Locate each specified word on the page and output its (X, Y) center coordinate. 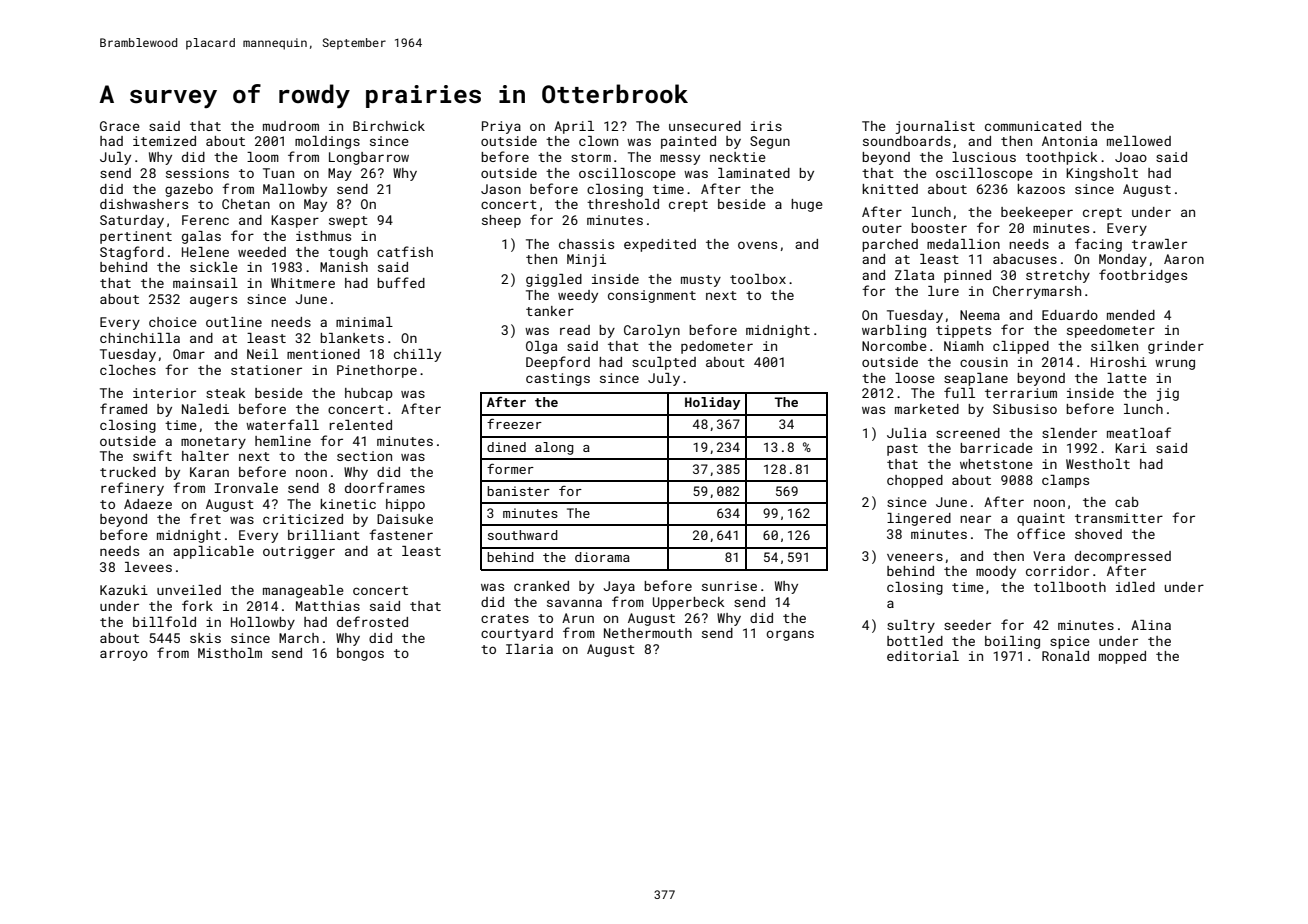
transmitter (1119, 518)
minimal (364, 322)
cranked (541, 586)
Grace (120, 126)
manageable (303, 591)
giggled (554, 280)
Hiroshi (1119, 362)
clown (598, 141)
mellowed (1139, 141)
